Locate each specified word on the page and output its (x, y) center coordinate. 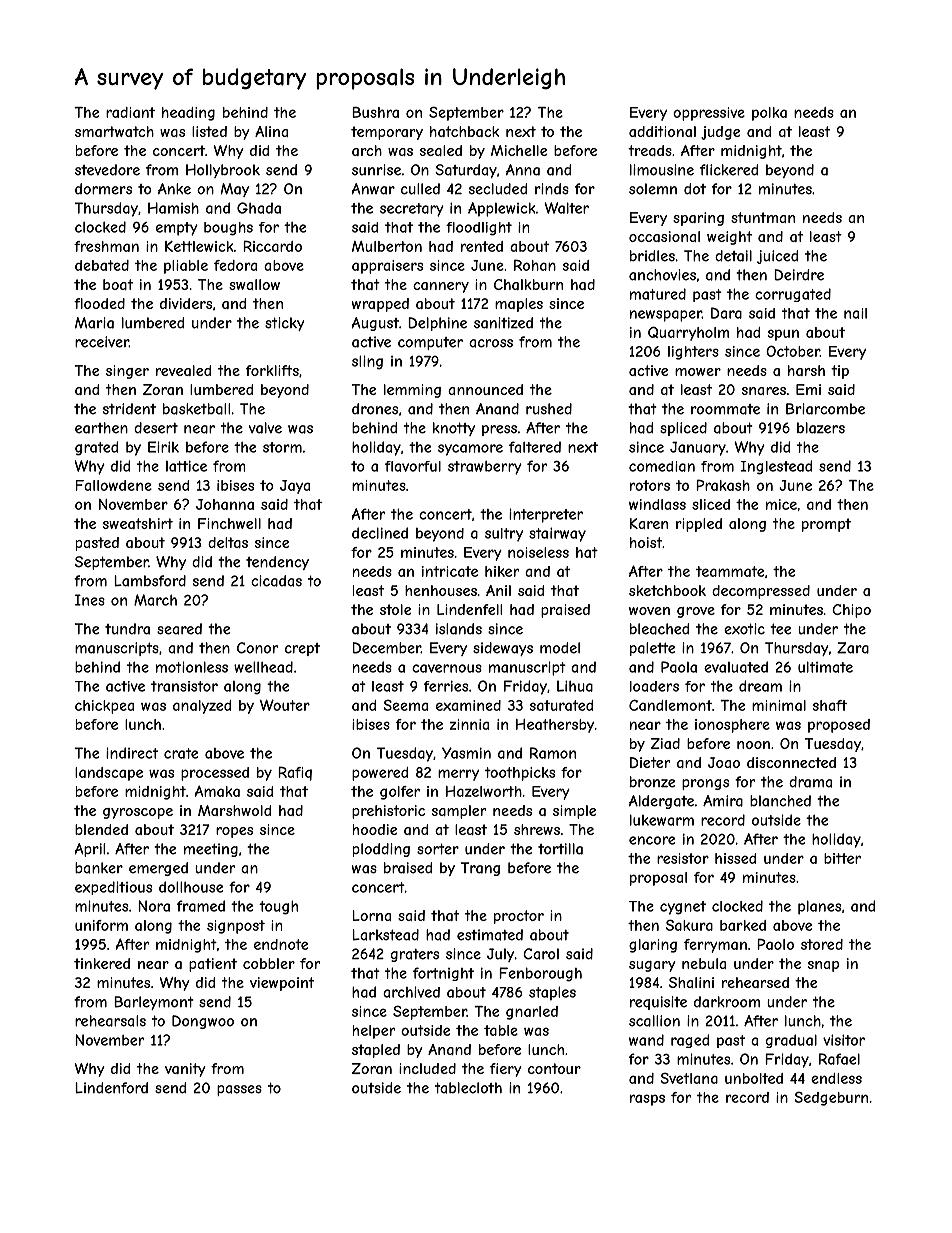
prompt (826, 525)
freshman (106, 246)
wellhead (263, 667)
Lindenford (111, 1088)
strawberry (485, 468)
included (427, 1068)
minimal (779, 705)
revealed (183, 370)
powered (380, 774)
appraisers (387, 267)
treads (650, 150)
